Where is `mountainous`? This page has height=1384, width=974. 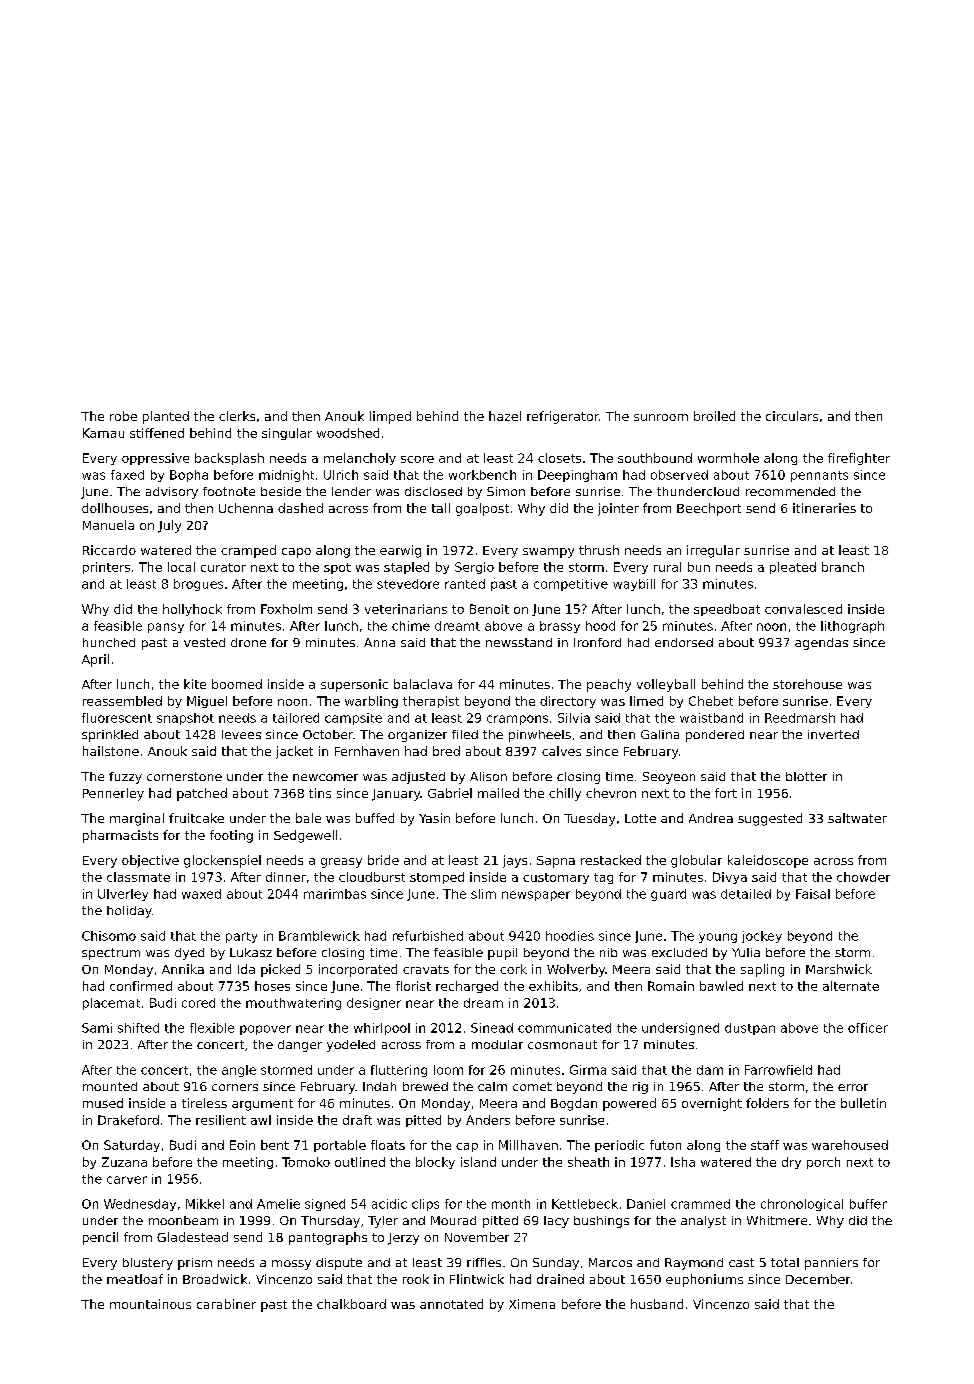 mountainous is located at coordinates (150, 1304).
